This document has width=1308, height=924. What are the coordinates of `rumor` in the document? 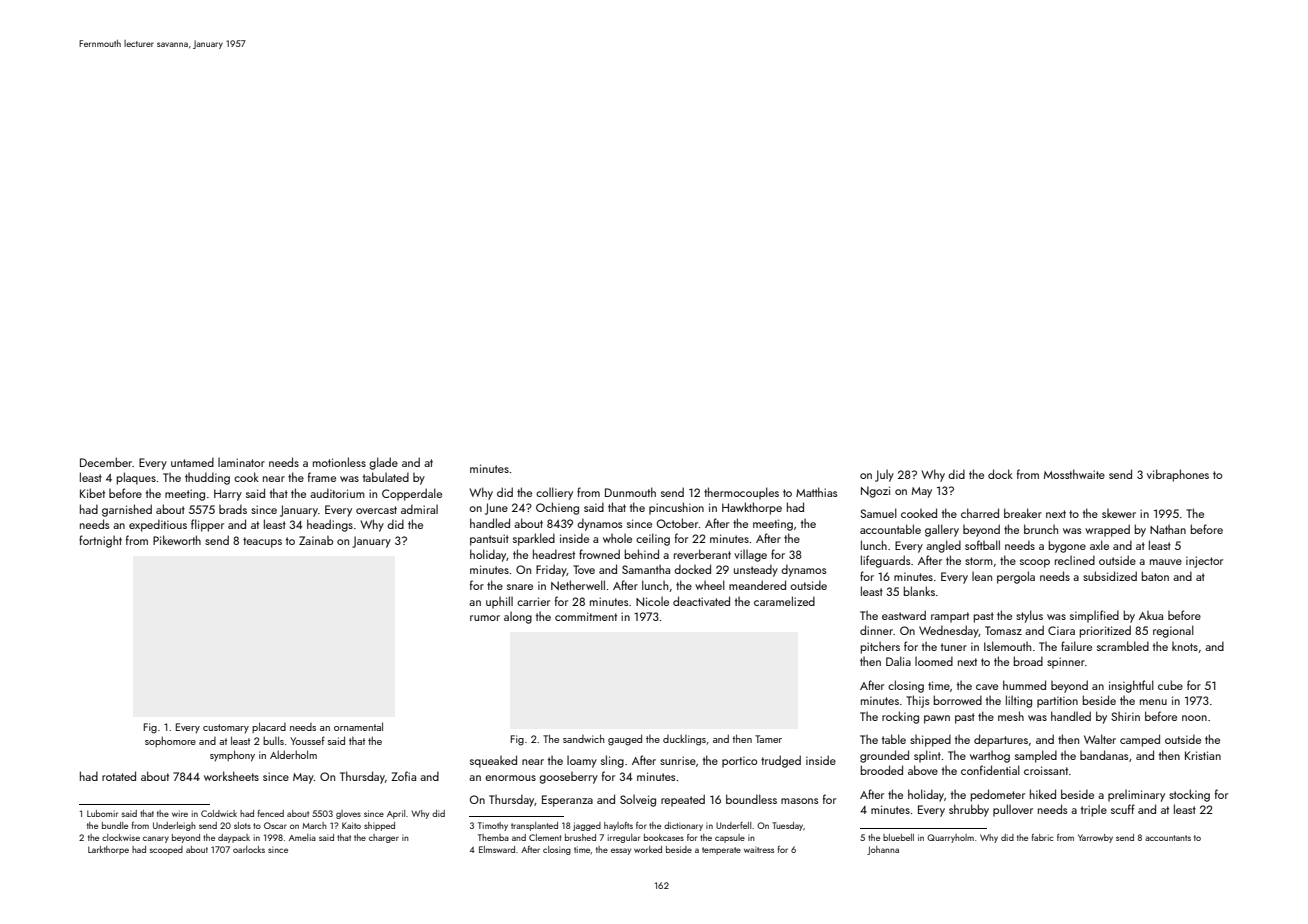 It's located at (485, 618).
